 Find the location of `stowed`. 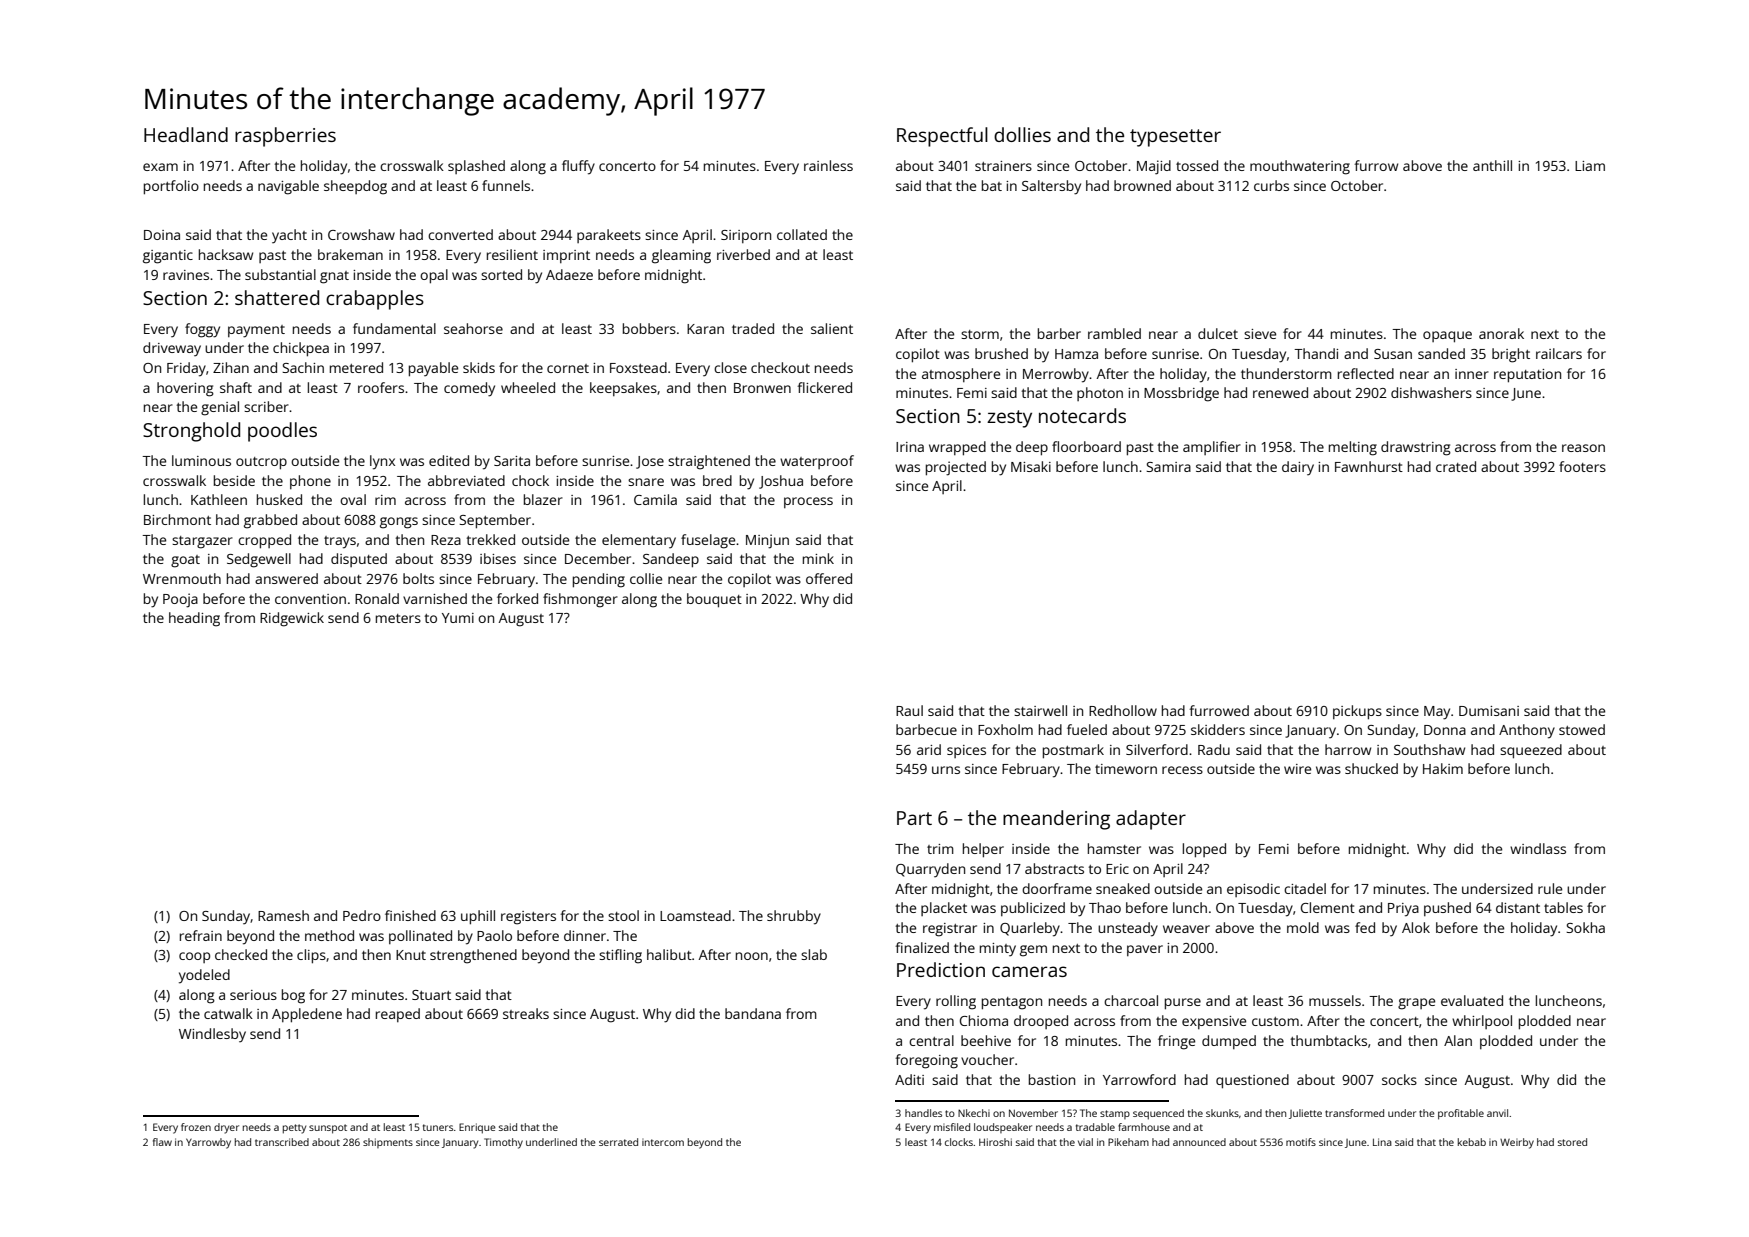

stowed is located at coordinates (1582, 729).
